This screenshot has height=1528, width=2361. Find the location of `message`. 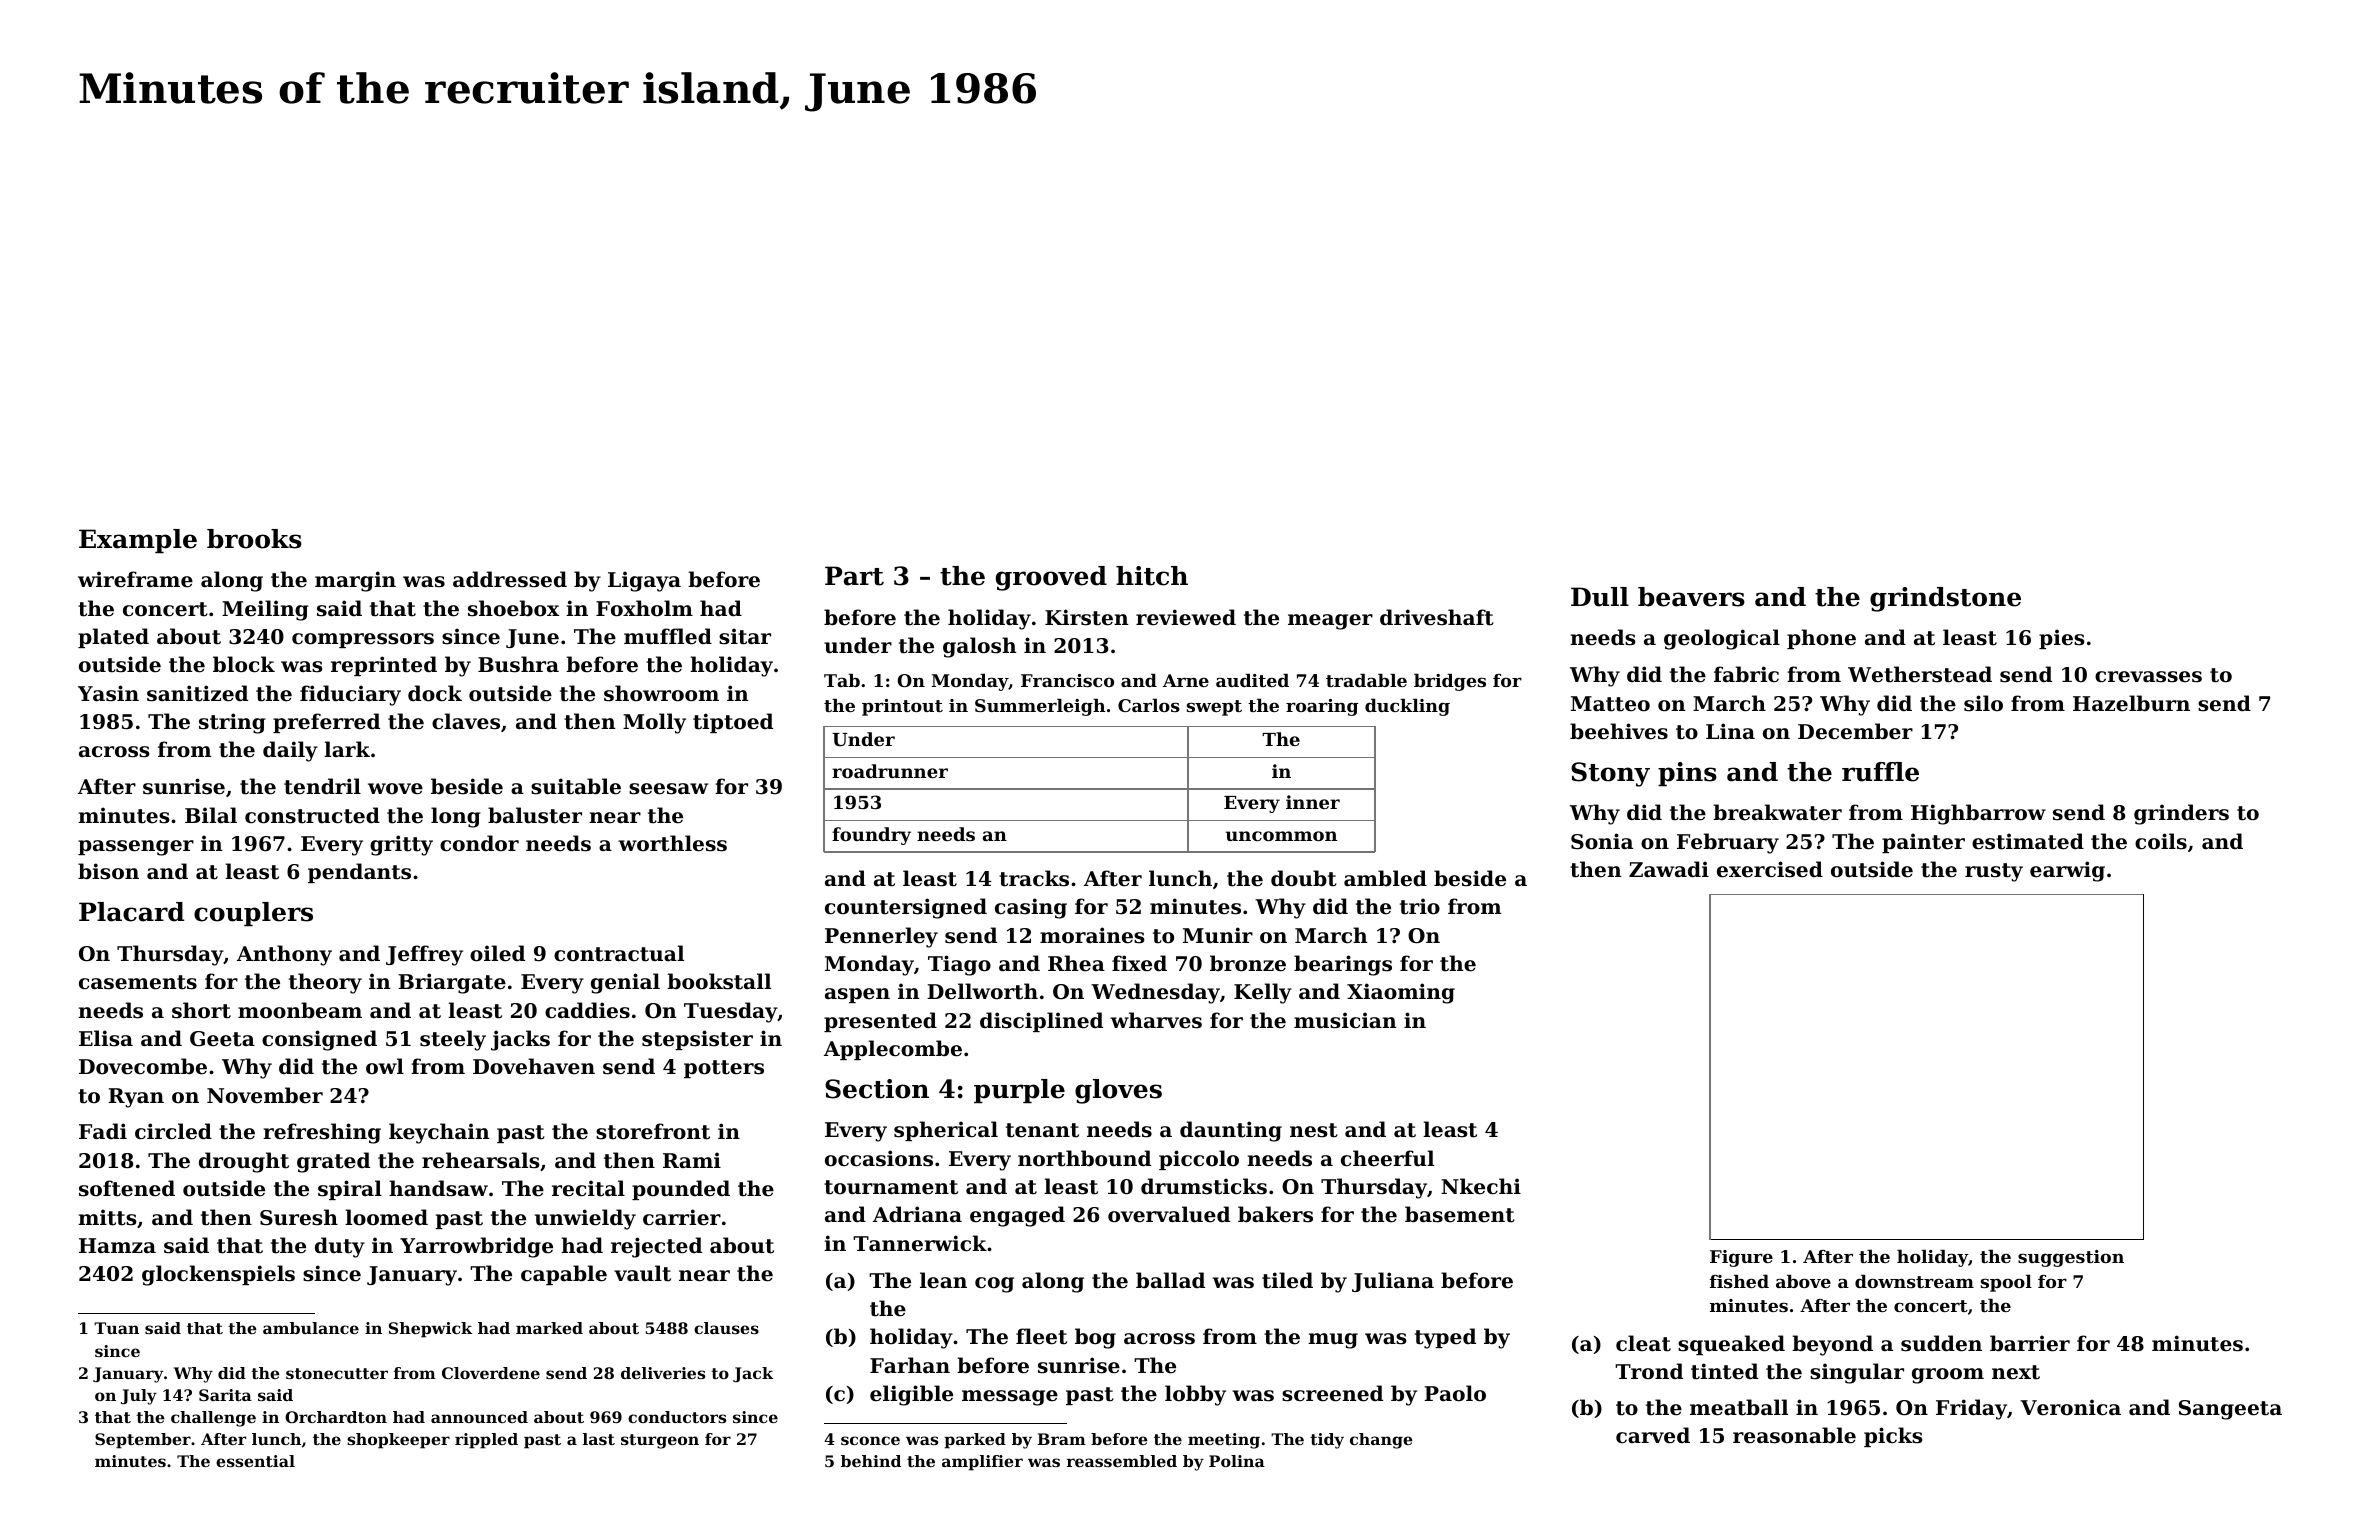

message is located at coordinates (1010, 1398).
